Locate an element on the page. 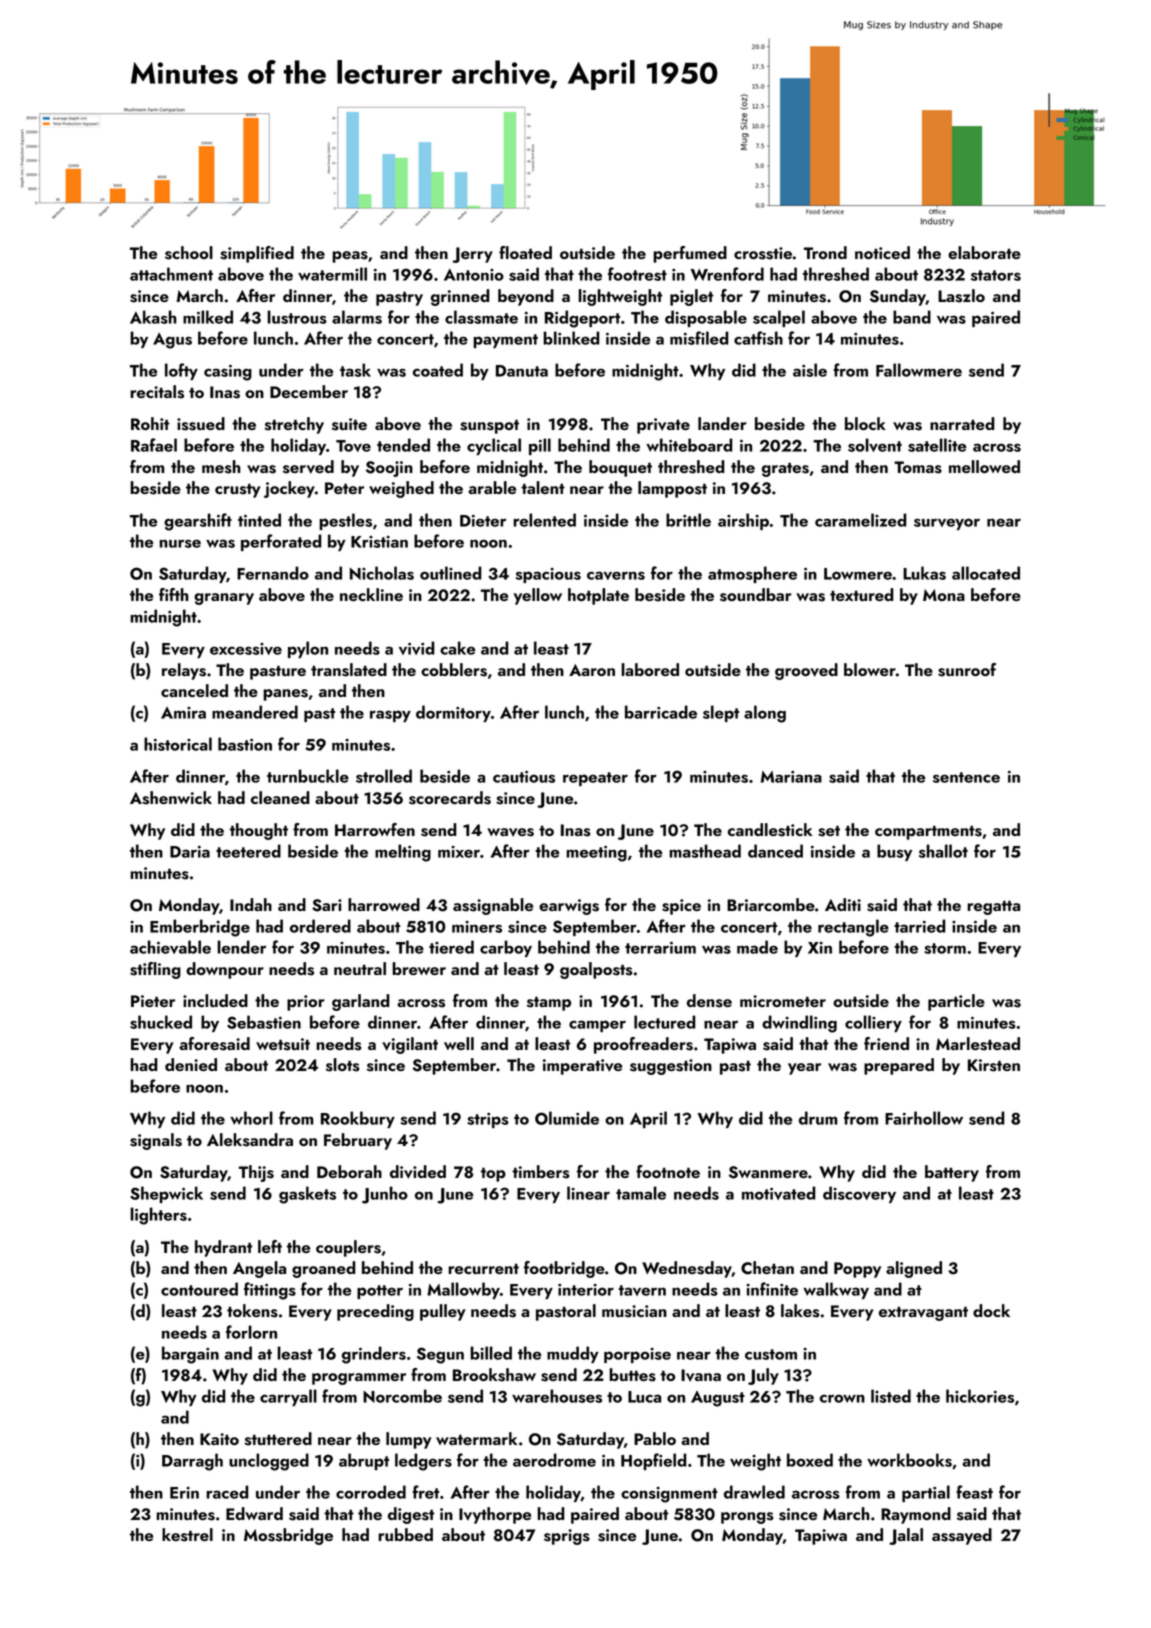 The image size is (1151, 1628). pill is located at coordinates (540, 446).
